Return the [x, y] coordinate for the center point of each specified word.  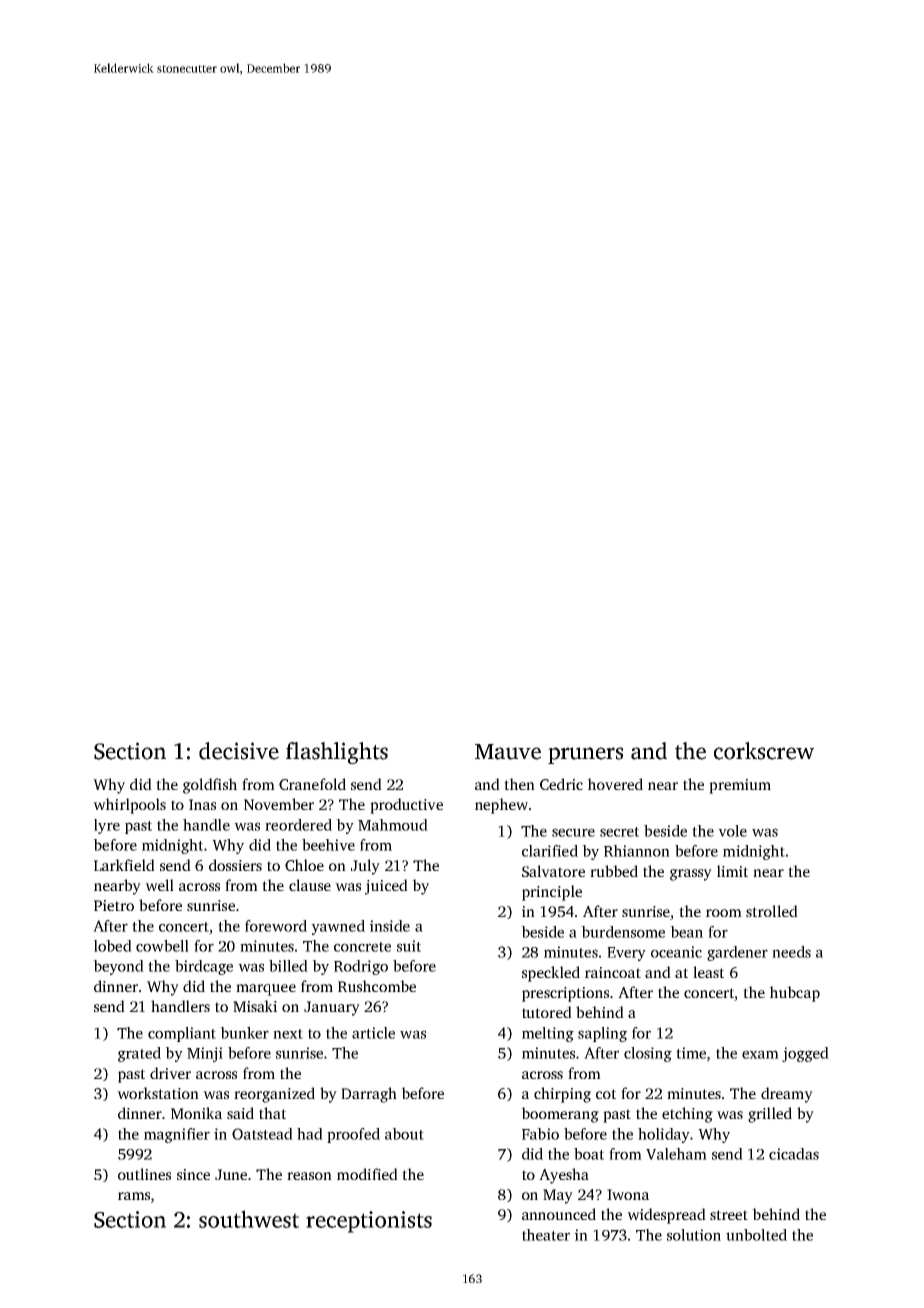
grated [139, 1054]
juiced [386, 887]
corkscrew [764, 751]
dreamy [787, 1095]
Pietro [114, 905]
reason [309, 1176]
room [724, 913]
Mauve [508, 752]
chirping [562, 1095]
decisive [239, 751]
